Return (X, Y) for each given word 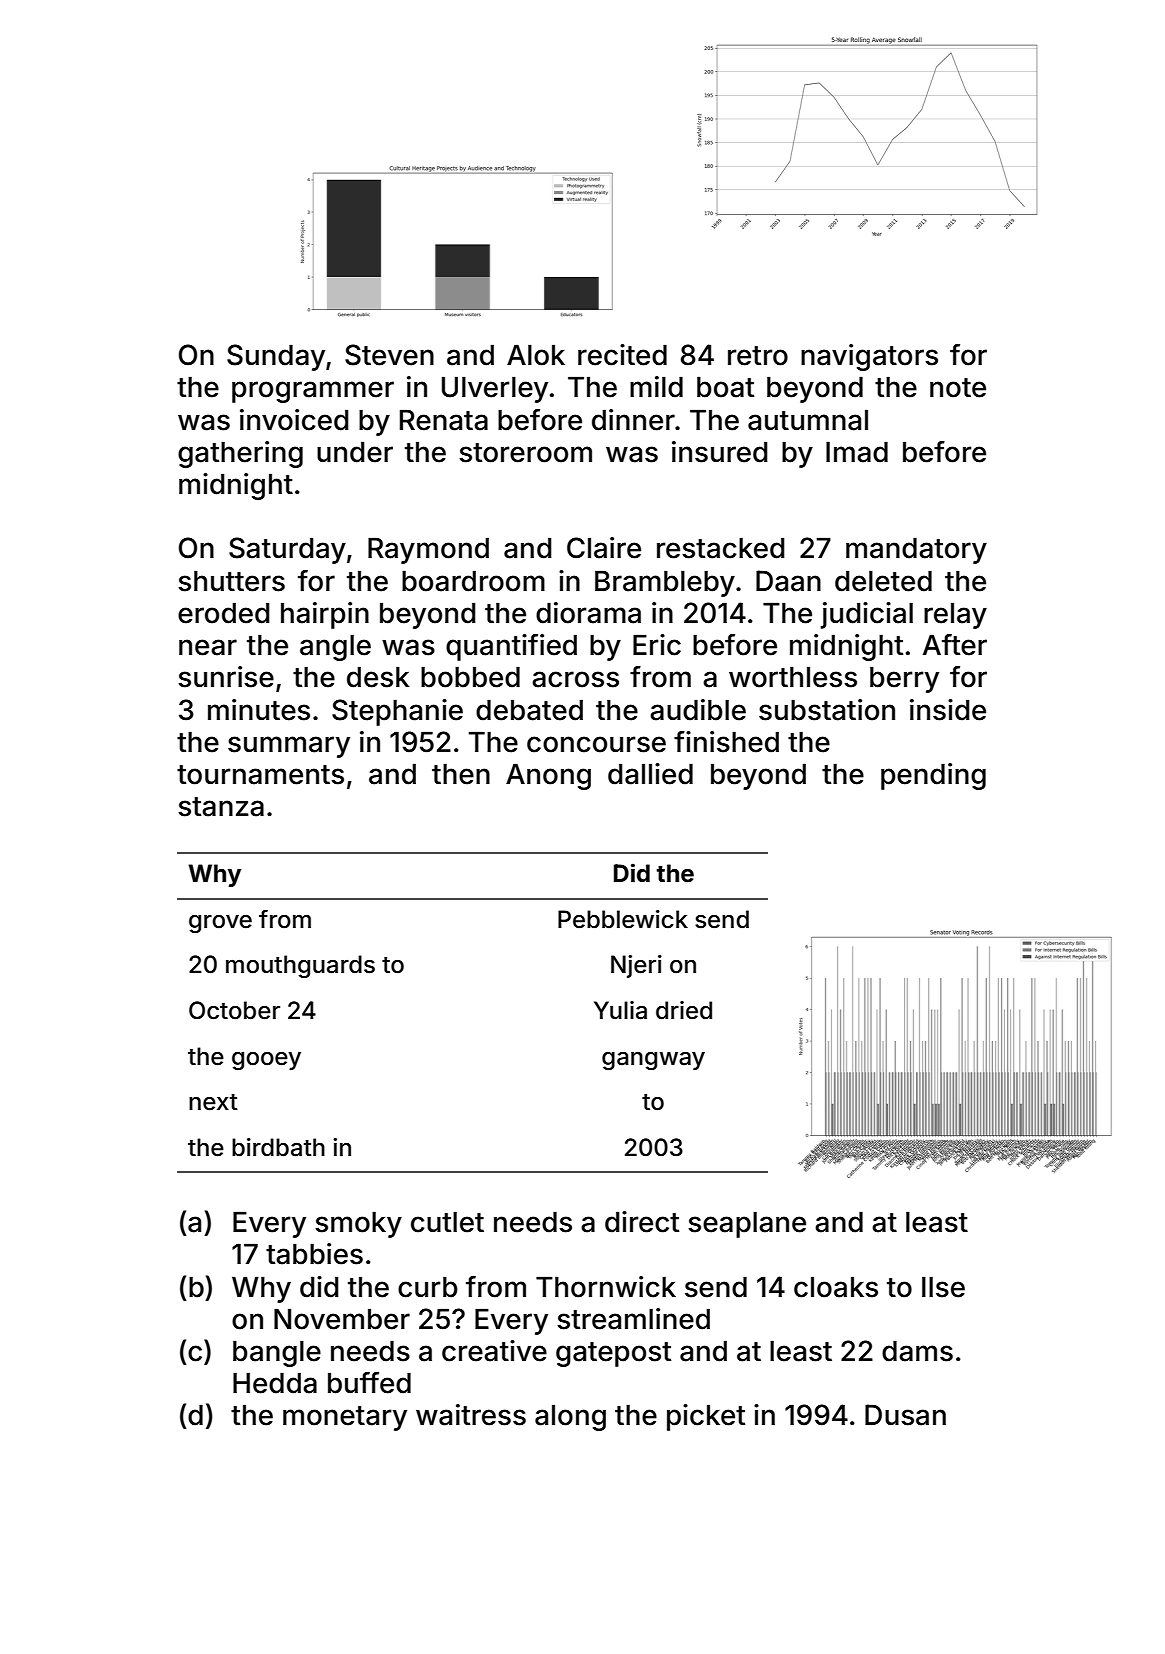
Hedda (275, 1383)
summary (289, 747)
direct (642, 1222)
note (958, 388)
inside (948, 710)
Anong (548, 776)
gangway (653, 1061)
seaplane (747, 1224)
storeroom (525, 453)
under (355, 452)
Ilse (943, 1287)
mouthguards (300, 966)
